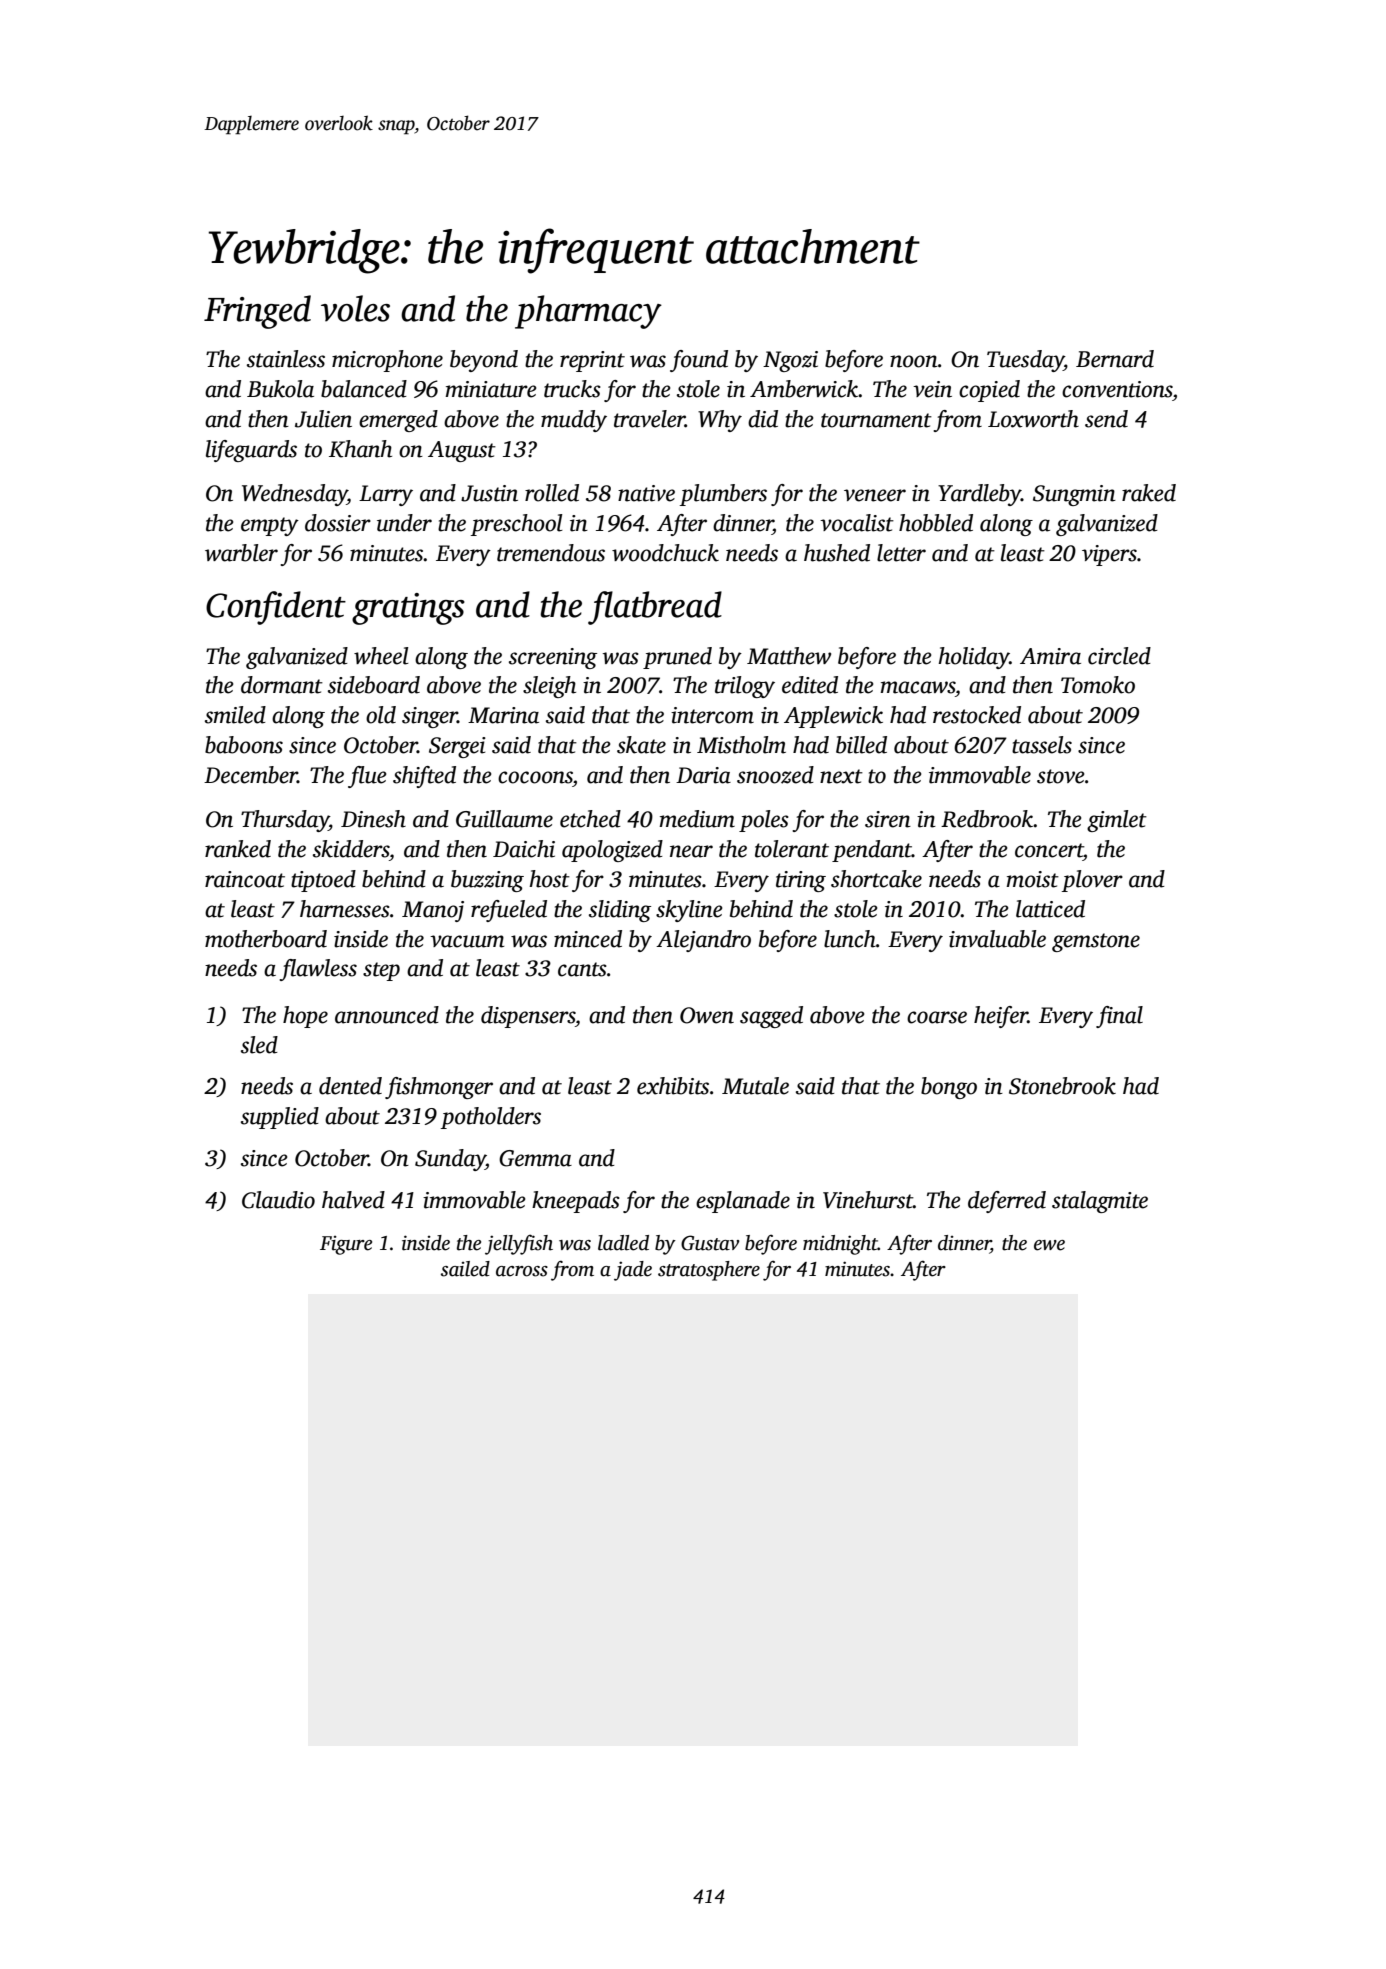 Image resolution: width=1386 pixels, height=1969 pixels. I want to click on Amira, so click(1050, 656).
